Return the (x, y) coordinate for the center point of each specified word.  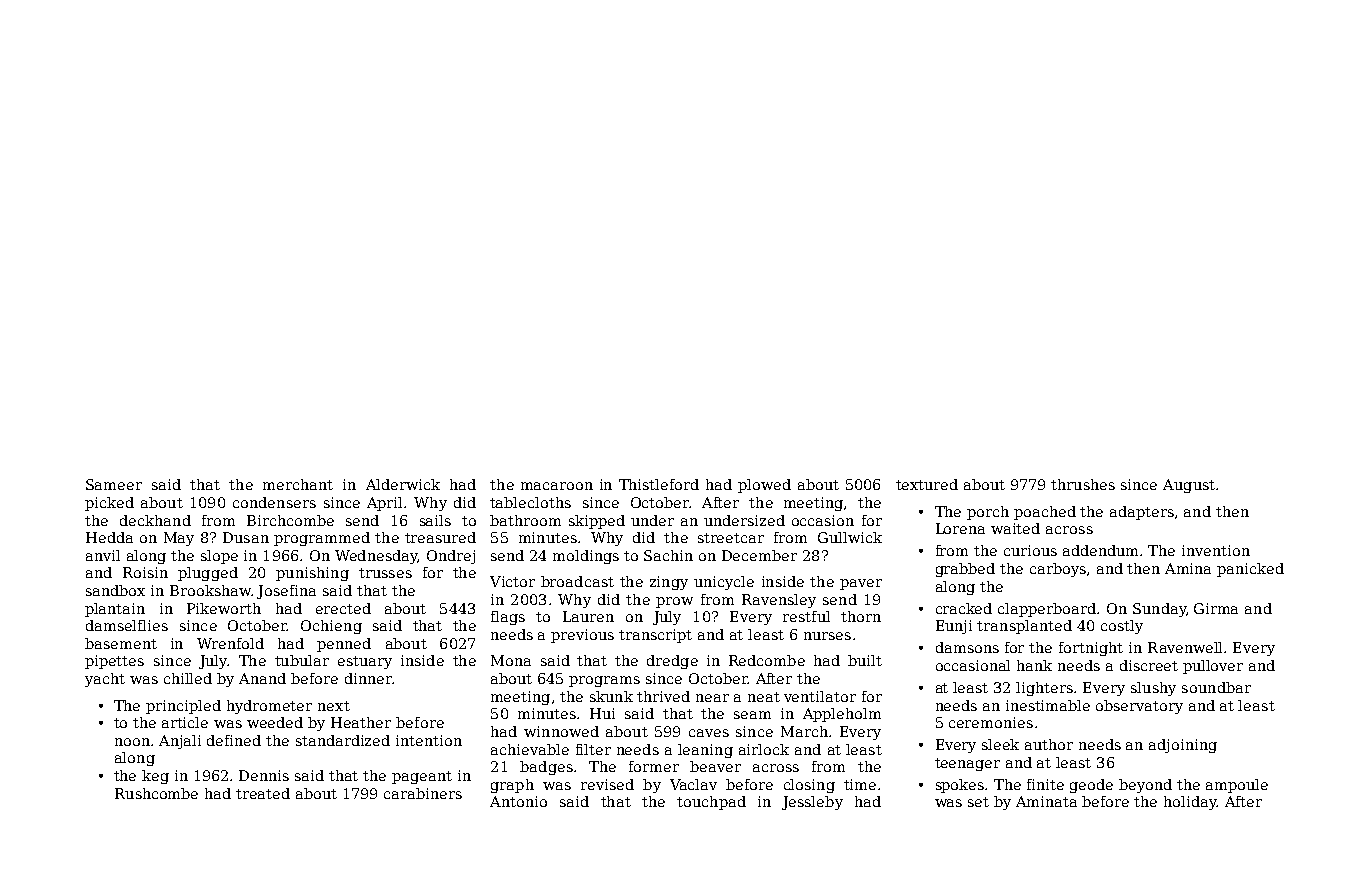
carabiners (423, 793)
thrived (663, 696)
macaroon (557, 486)
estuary (365, 662)
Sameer (114, 484)
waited (1015, 528)
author (1049, 744)
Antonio (518, 801)
